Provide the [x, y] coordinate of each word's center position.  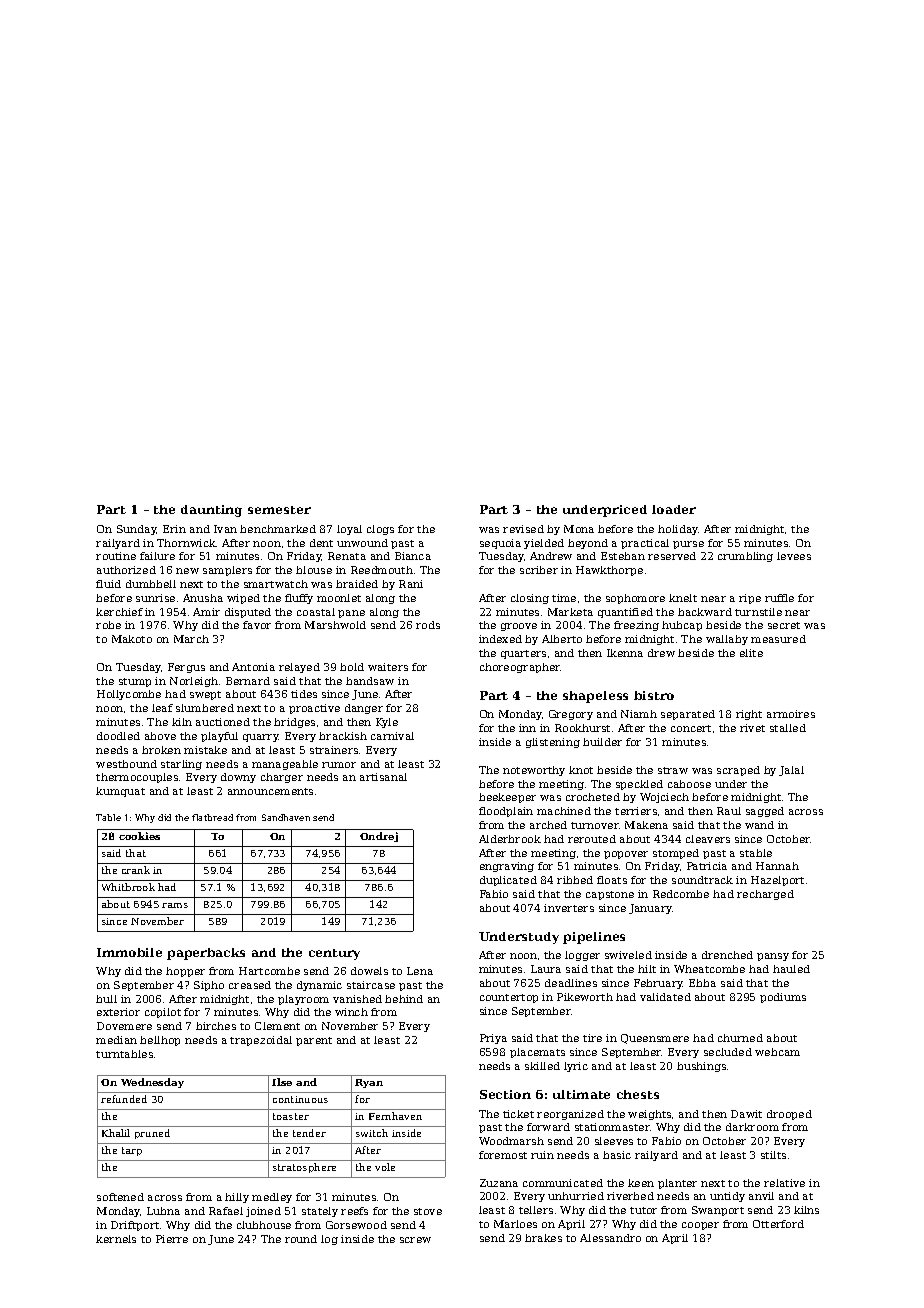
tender [309, 1133]
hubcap [682, 626]
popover [626, 855]
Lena [420, 971]
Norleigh [194, 682]
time [564, 598]
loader [674, 509]
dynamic [319, 986]
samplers [227, 571]
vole [385, 1167]
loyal [349, 530]
